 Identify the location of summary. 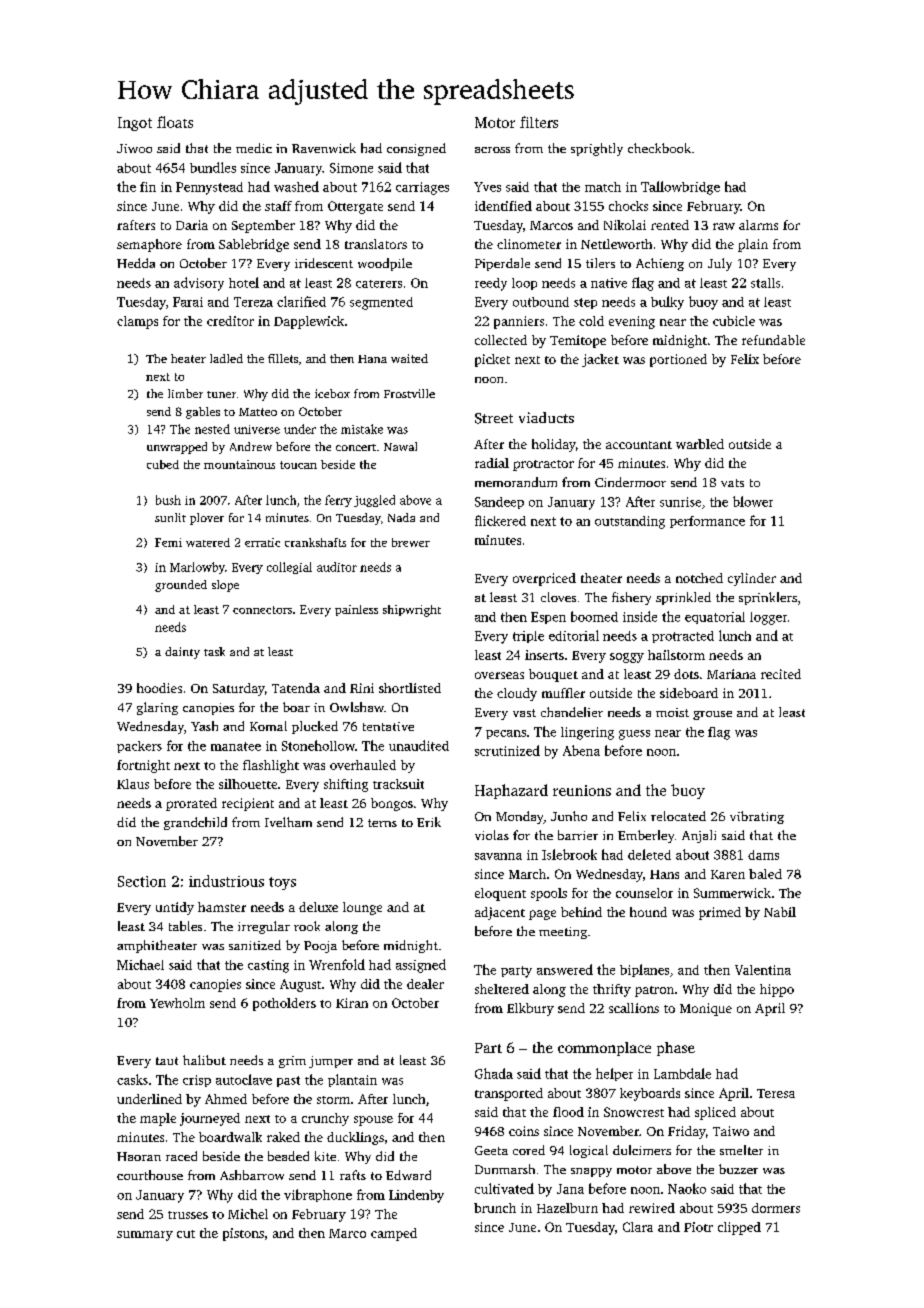
(145, 1236).
